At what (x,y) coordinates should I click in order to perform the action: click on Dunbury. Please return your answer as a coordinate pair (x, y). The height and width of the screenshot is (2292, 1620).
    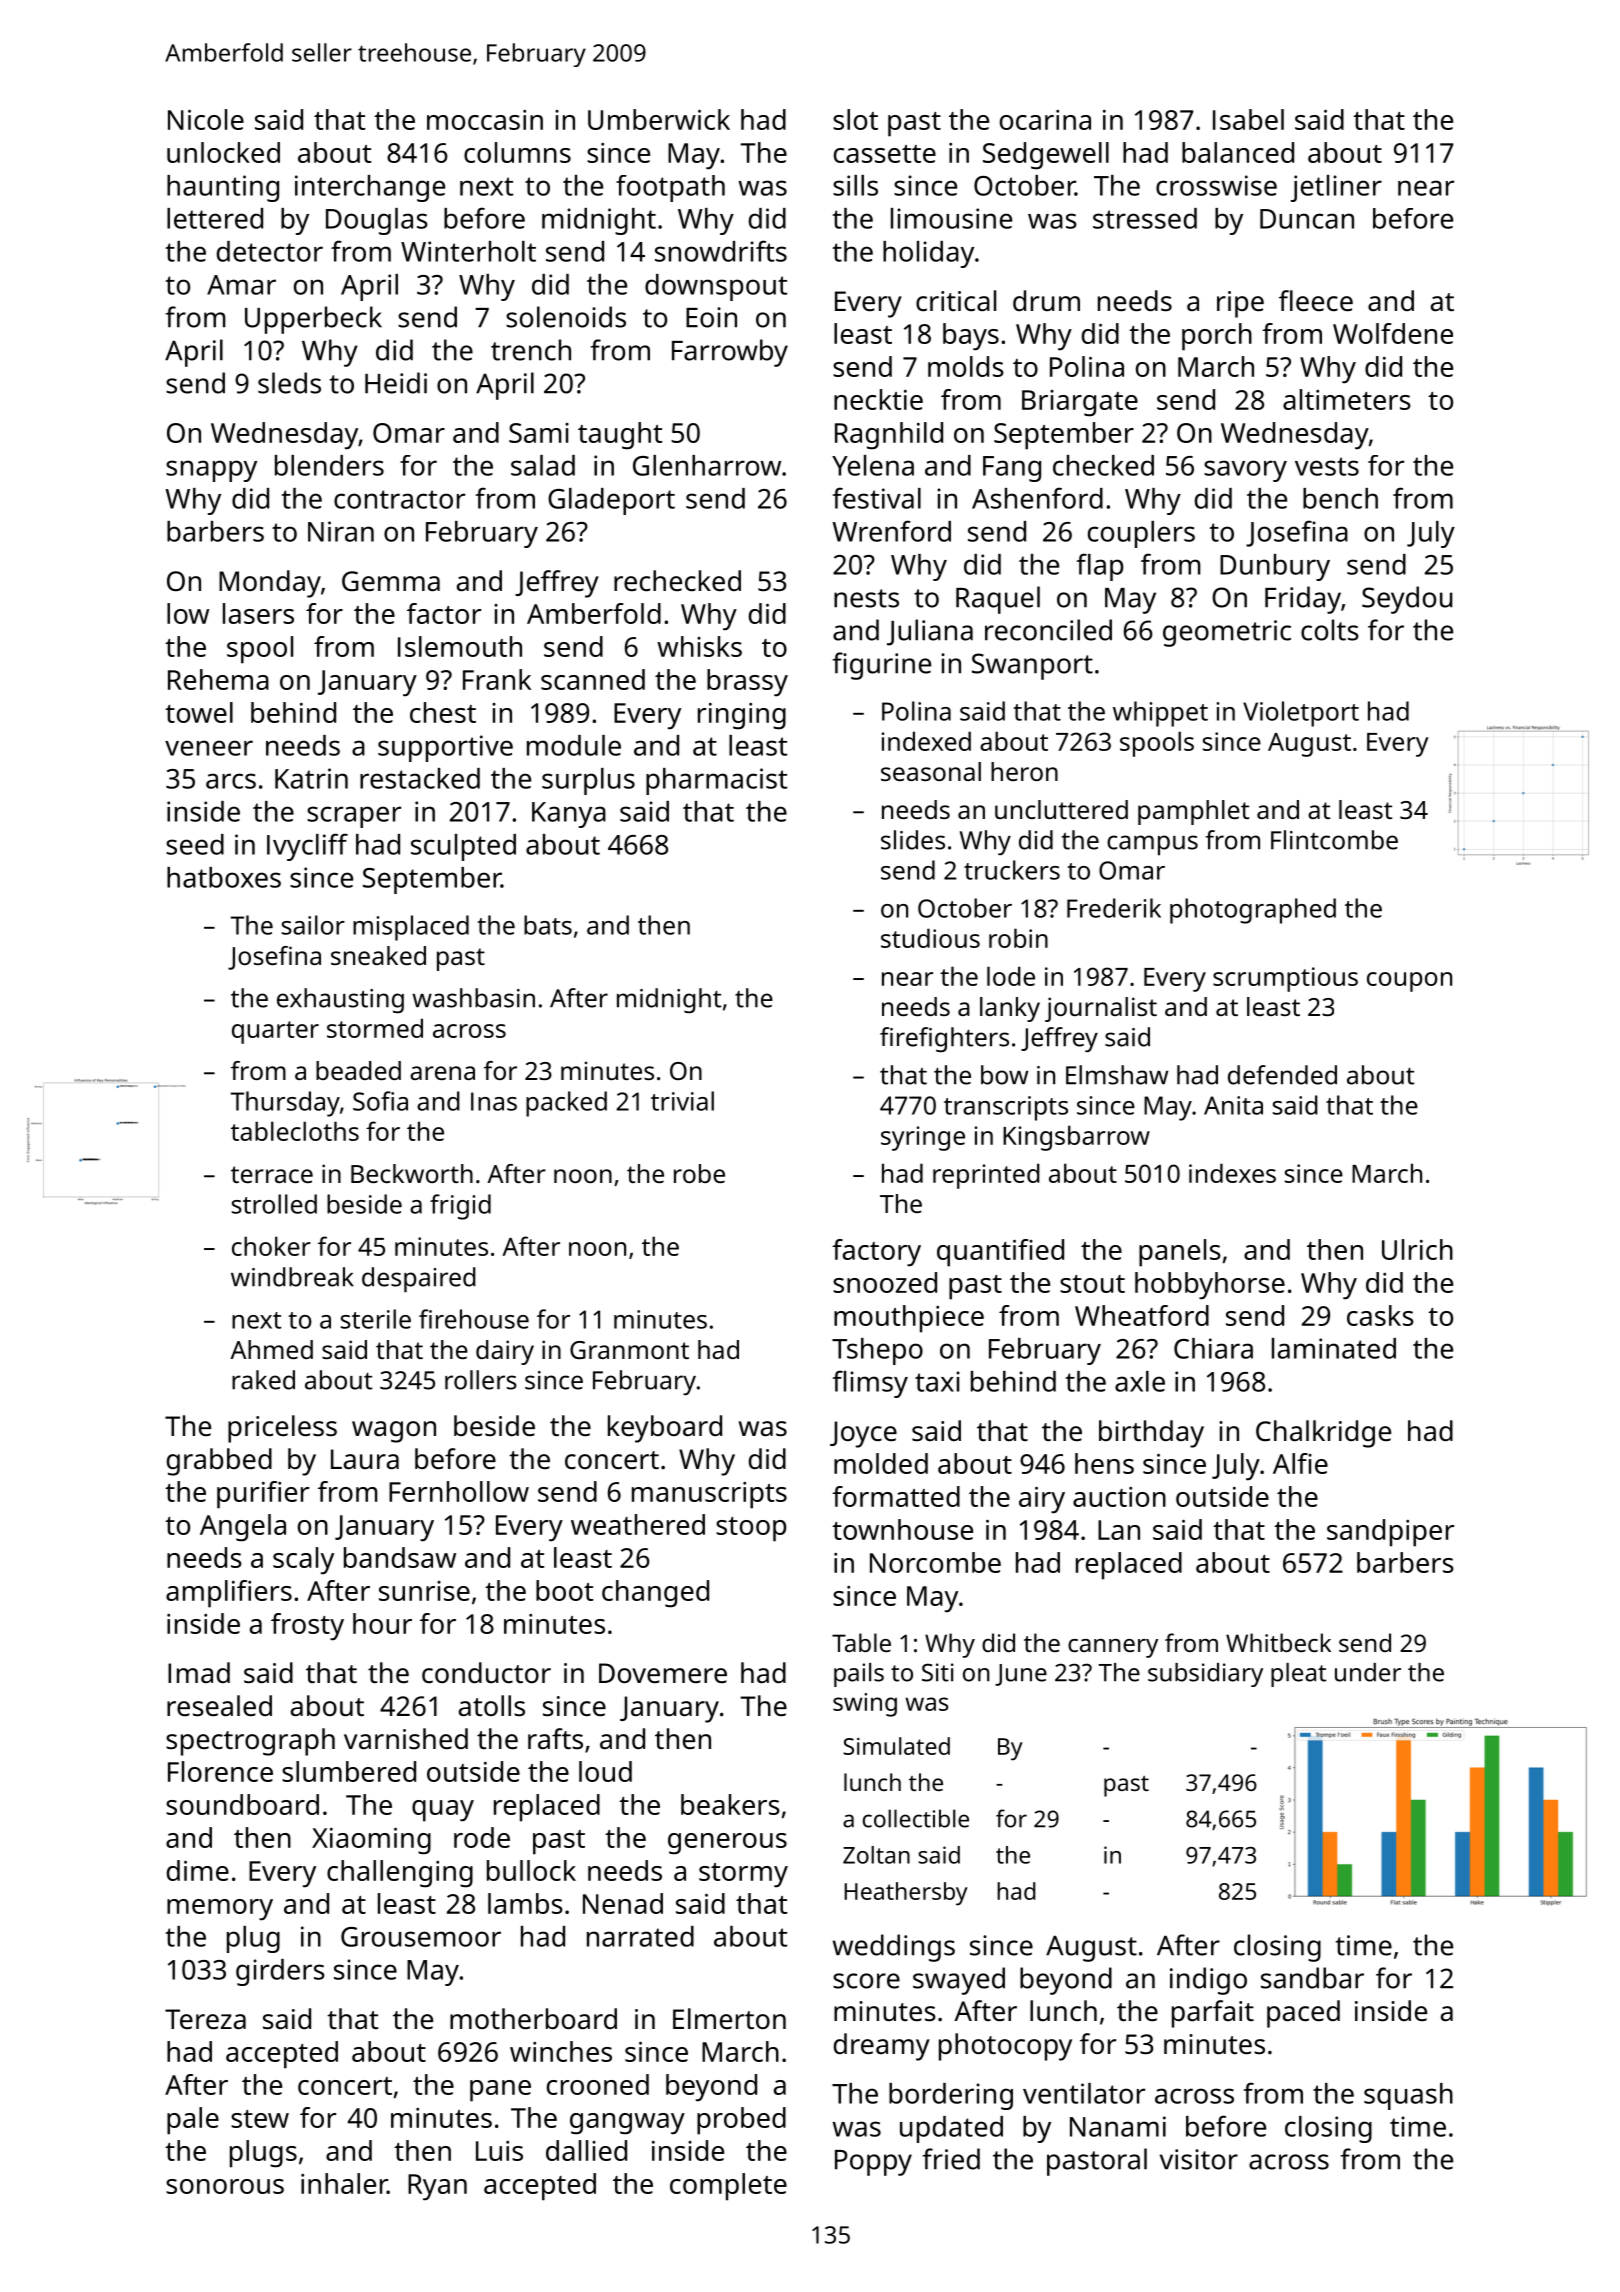
    Looking at the image, I should click on (1275, 567).
